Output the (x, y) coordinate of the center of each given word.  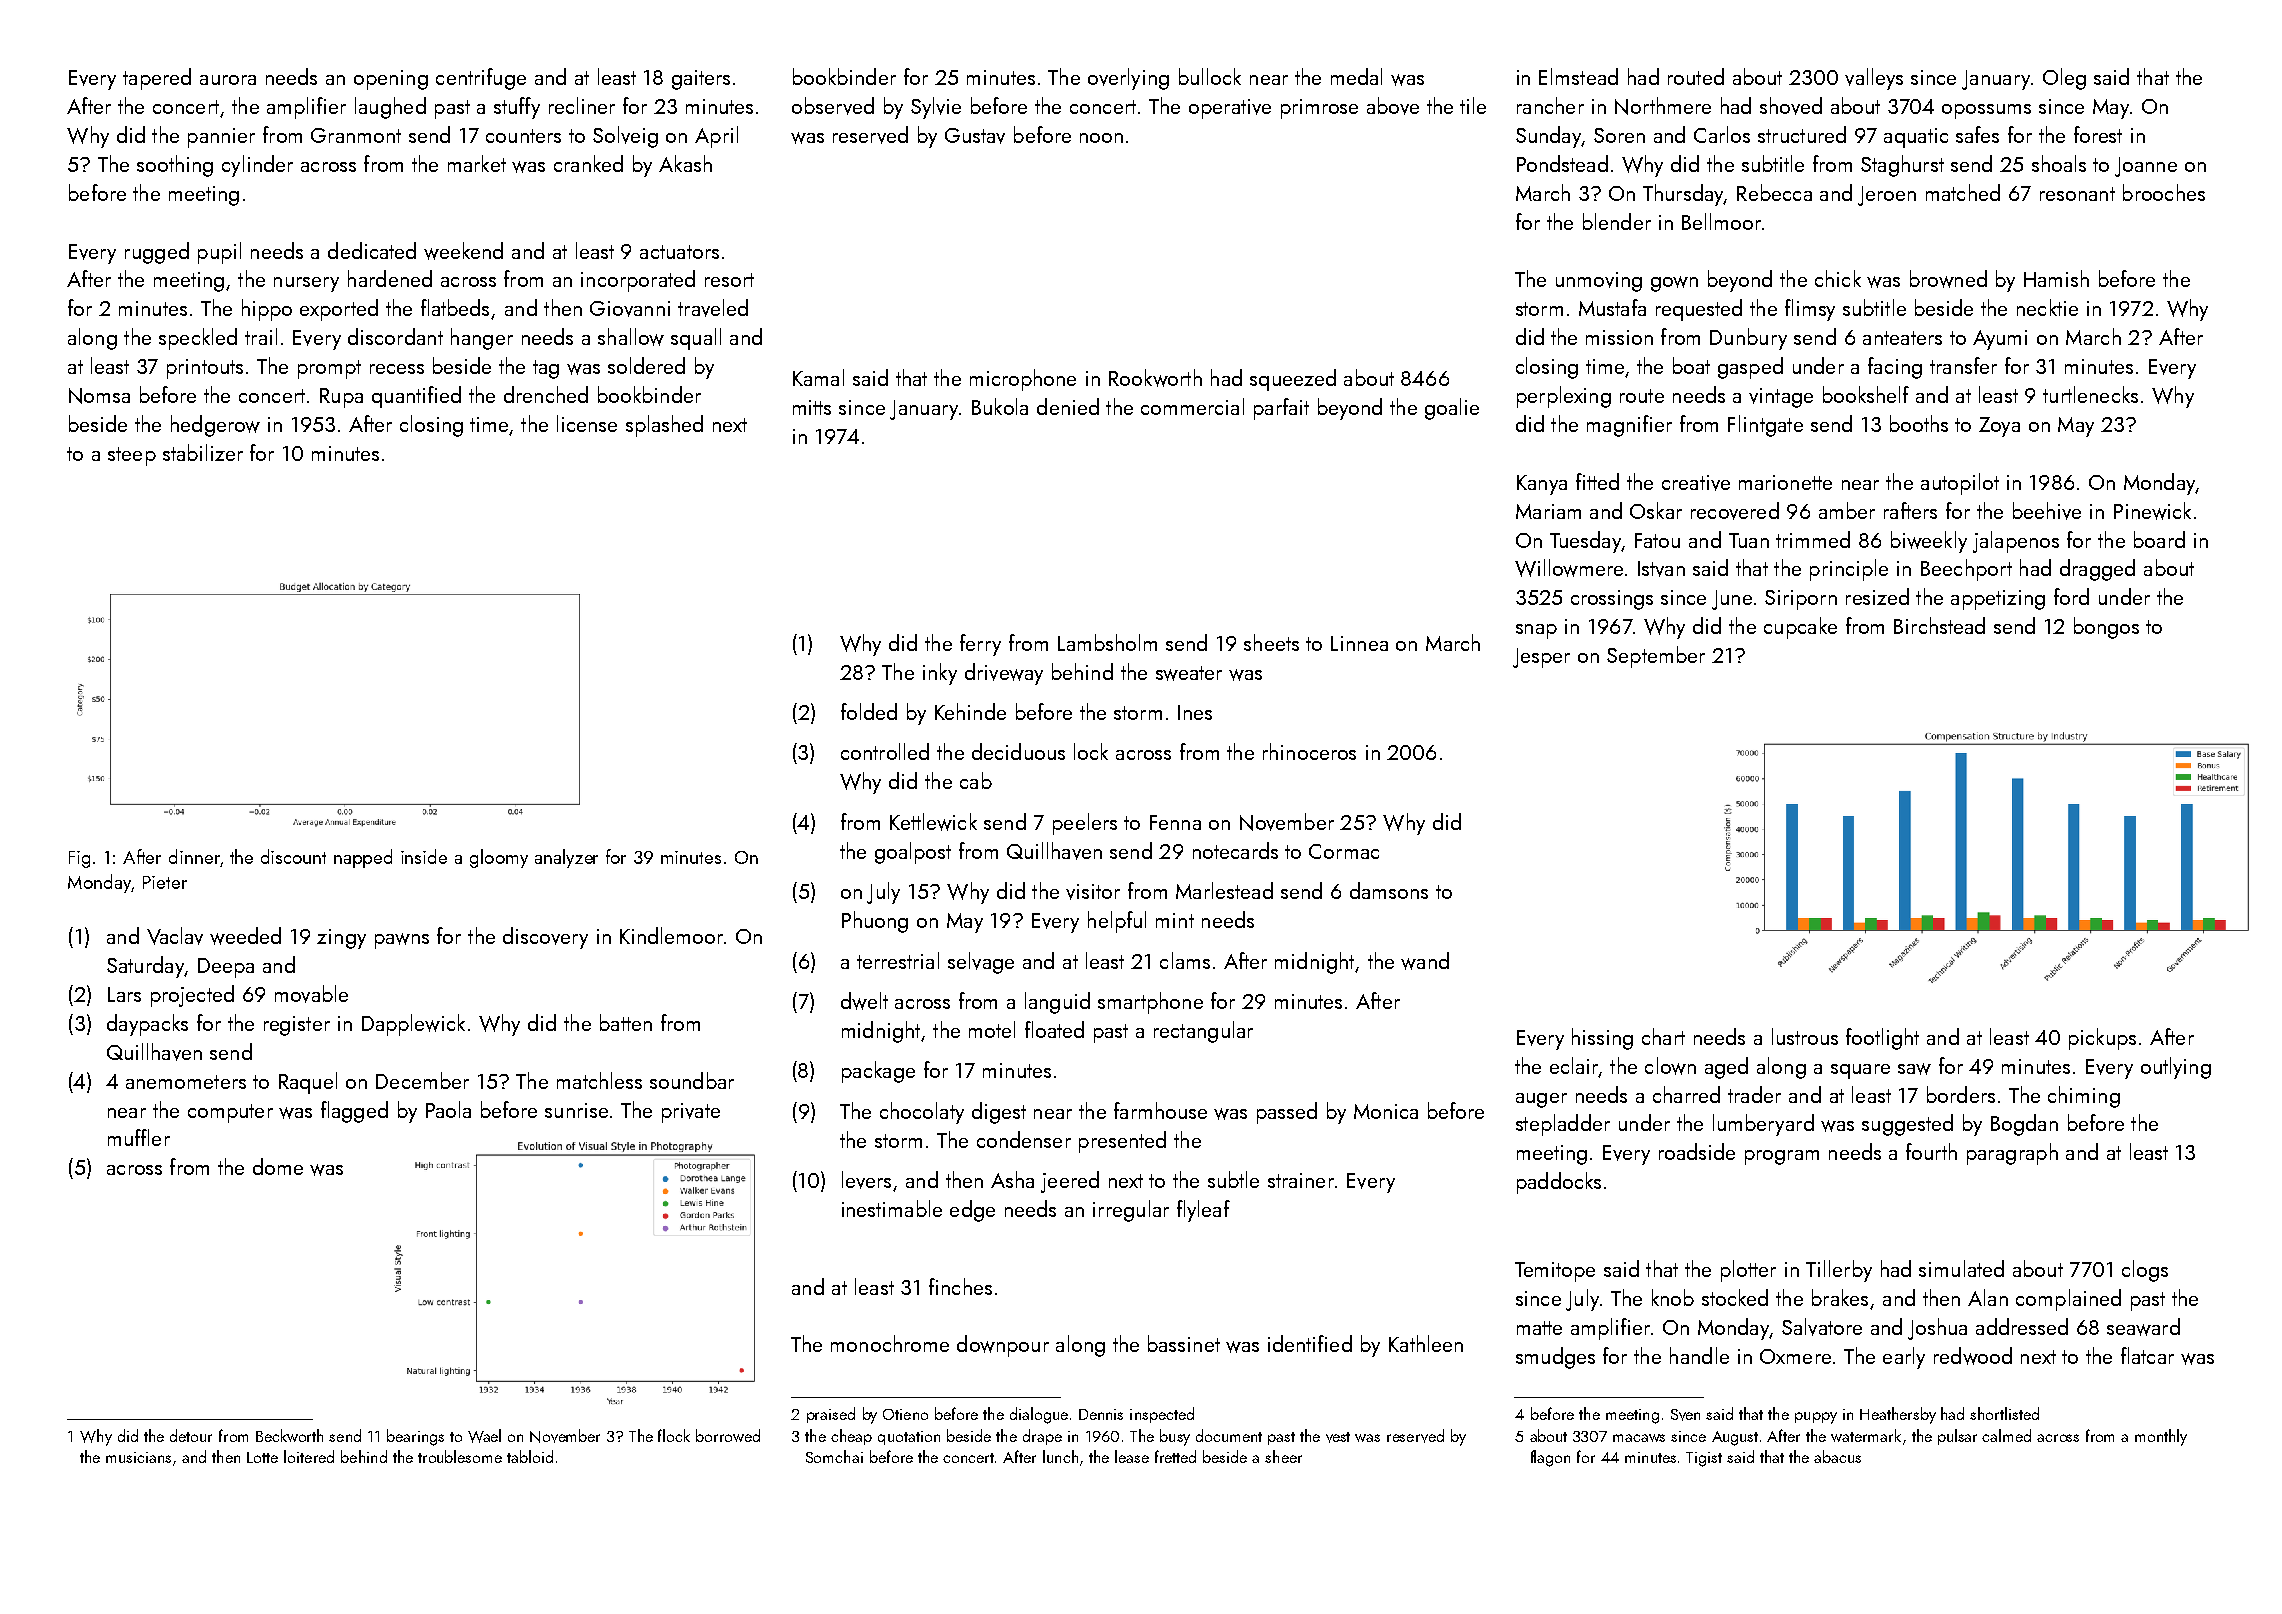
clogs (2145, 1271)
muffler (139, 1137)
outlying (2176, 1068)
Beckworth (289, 1435)
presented (1122, 1142)
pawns (402, 941)
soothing (175, 166)
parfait (1281, 409)
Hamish (2056, 278)
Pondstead (1562, 163)
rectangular (1203, 1032)
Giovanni (630, 309)
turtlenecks (2090, 394)
